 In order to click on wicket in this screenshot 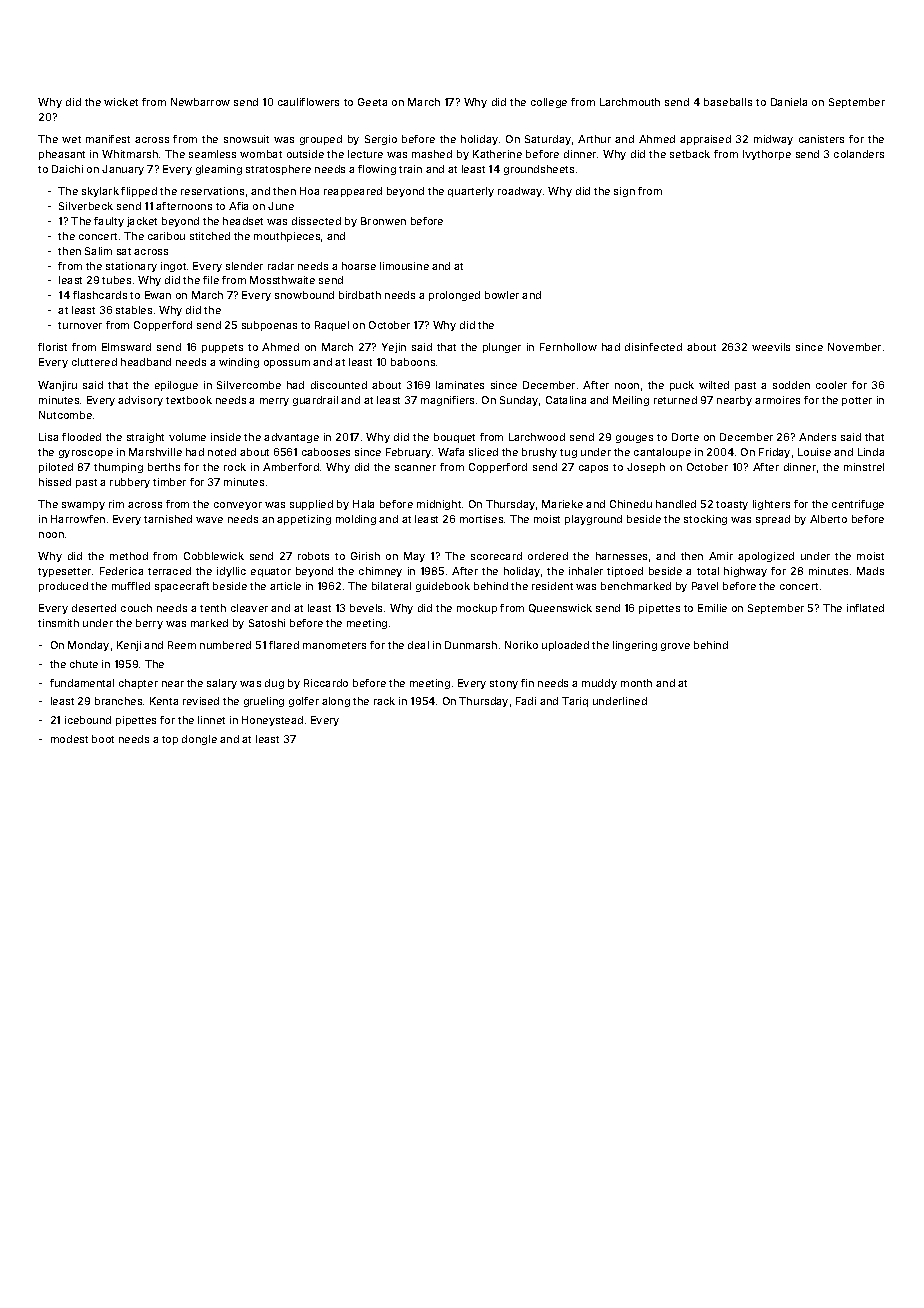, I will do `click(121, 102)`.
